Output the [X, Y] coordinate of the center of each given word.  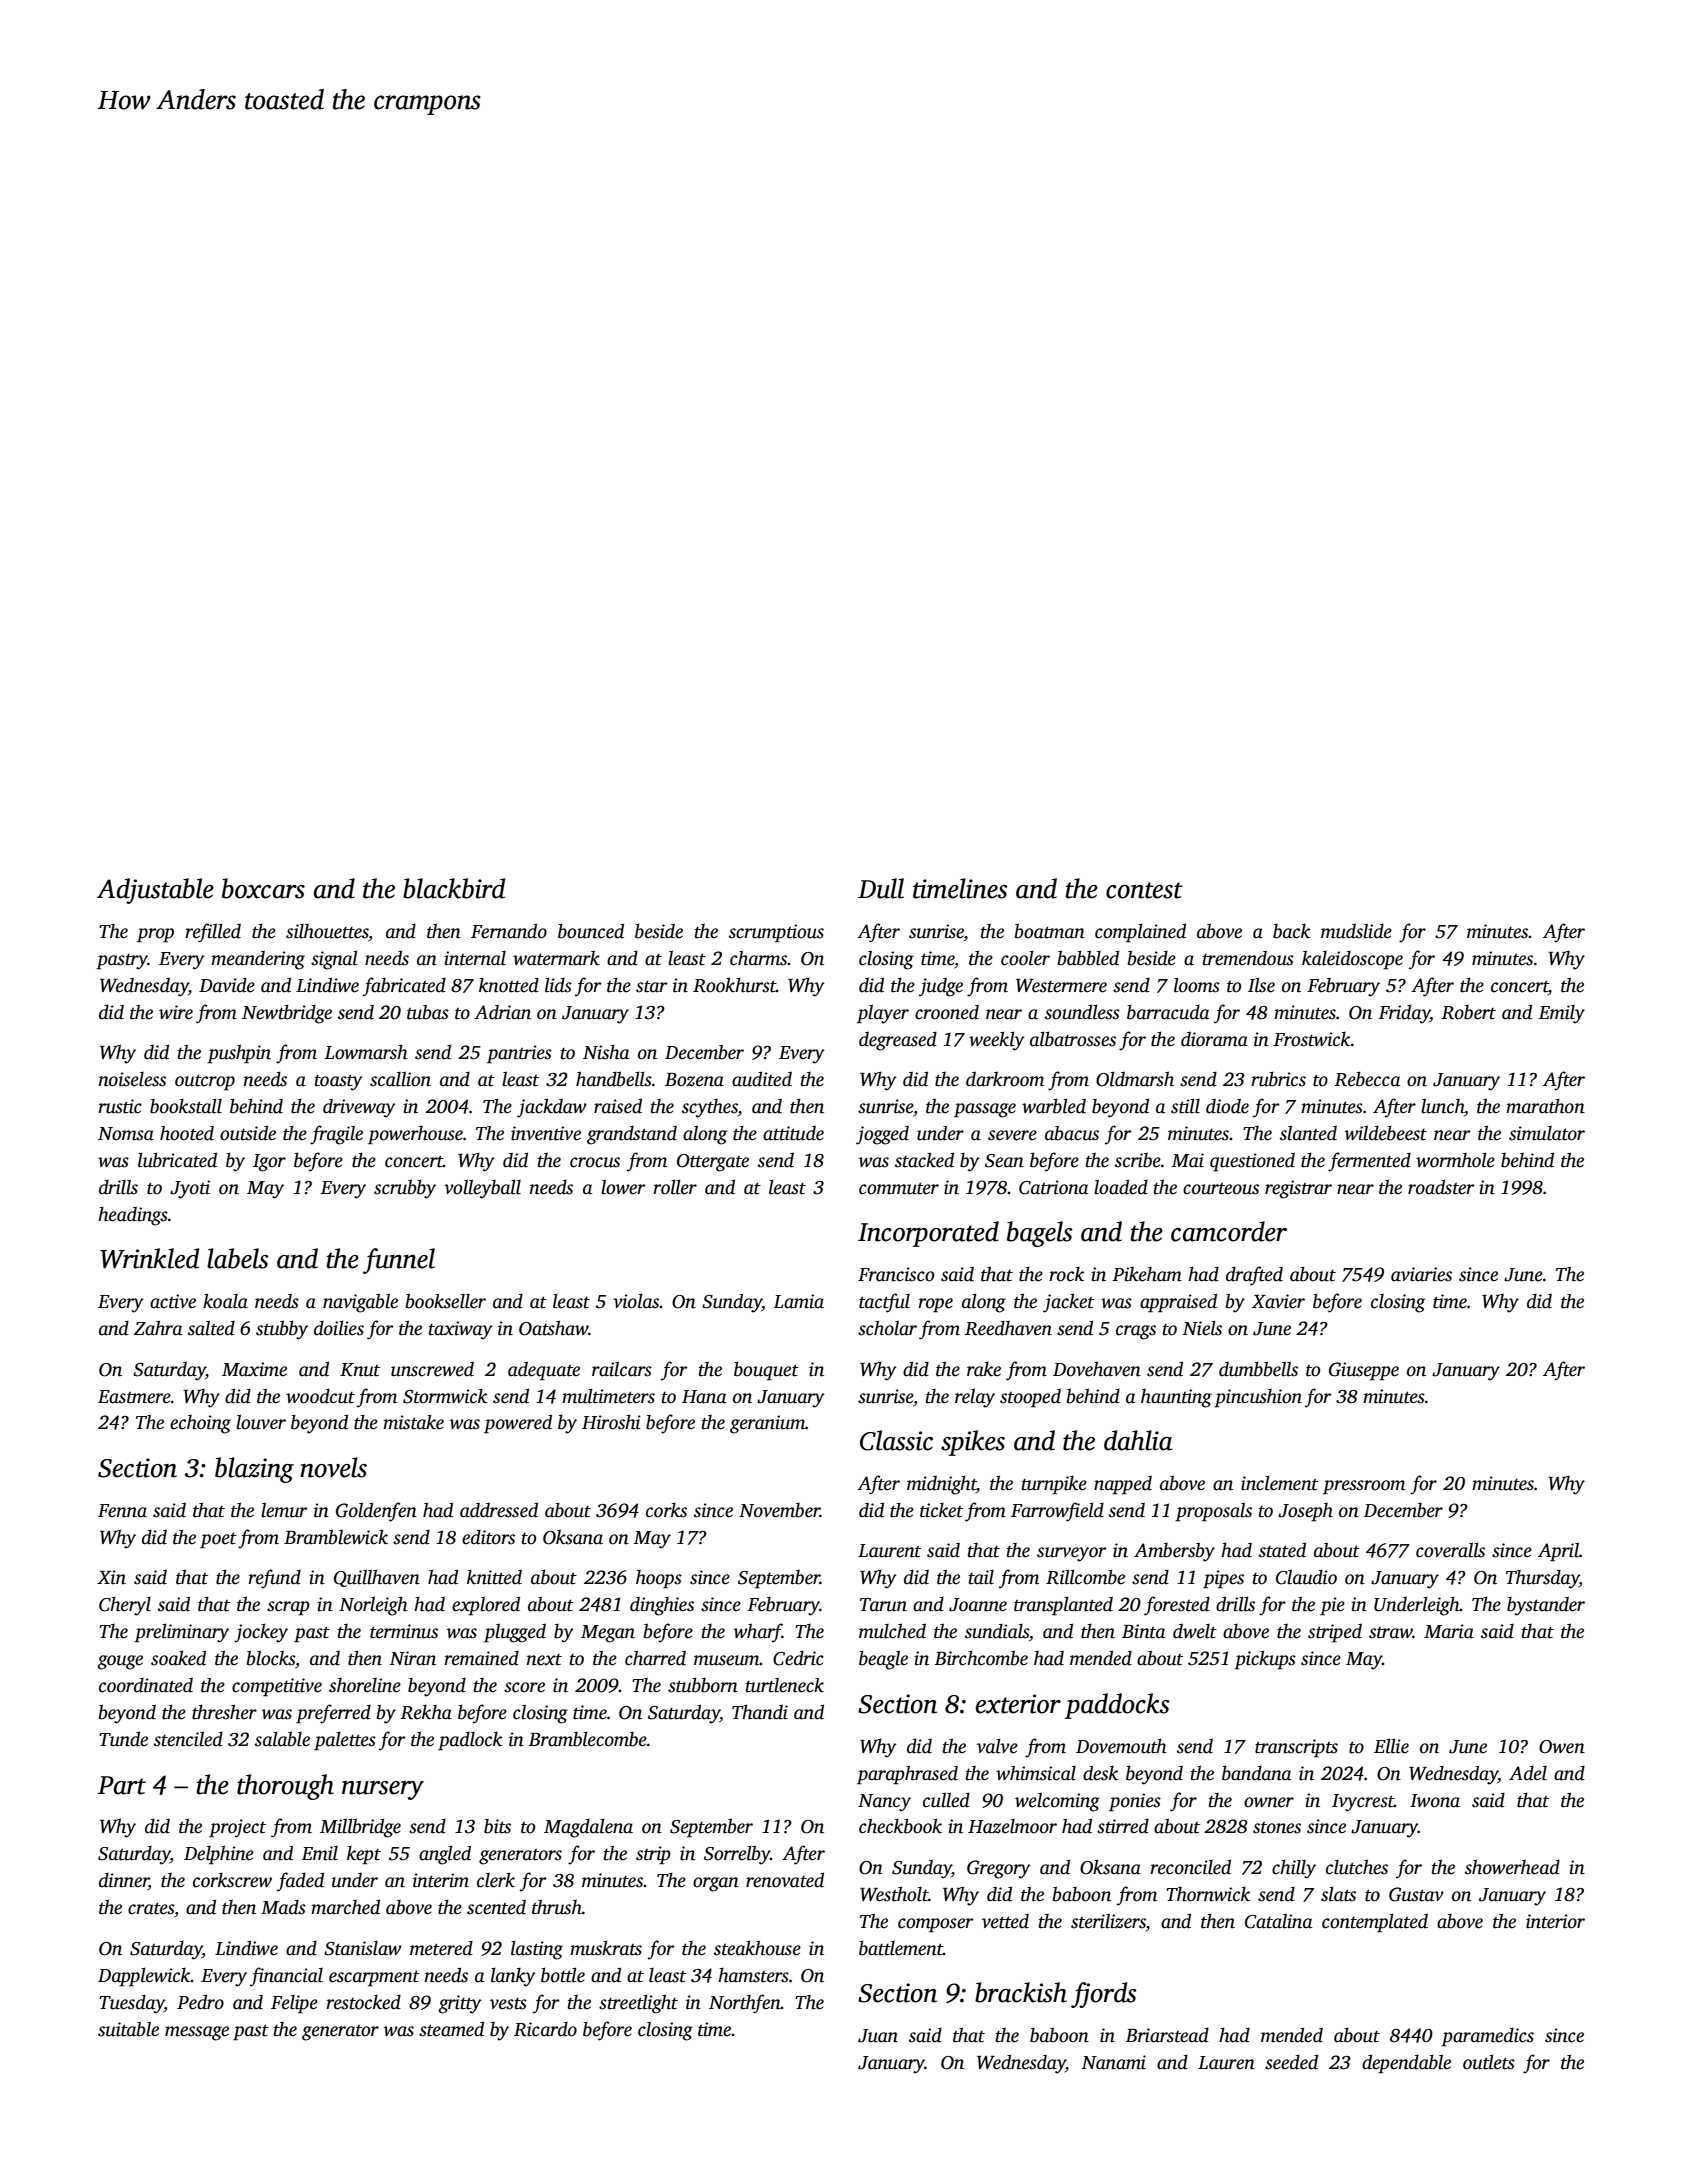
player [883, 1014]
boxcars [263, 888]
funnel [399, 1261]
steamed [451, 2029]
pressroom [1364, 1487]
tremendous [1248, 958]
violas [636, 1301]
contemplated [1375, 1923]
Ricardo [545, 2029]
